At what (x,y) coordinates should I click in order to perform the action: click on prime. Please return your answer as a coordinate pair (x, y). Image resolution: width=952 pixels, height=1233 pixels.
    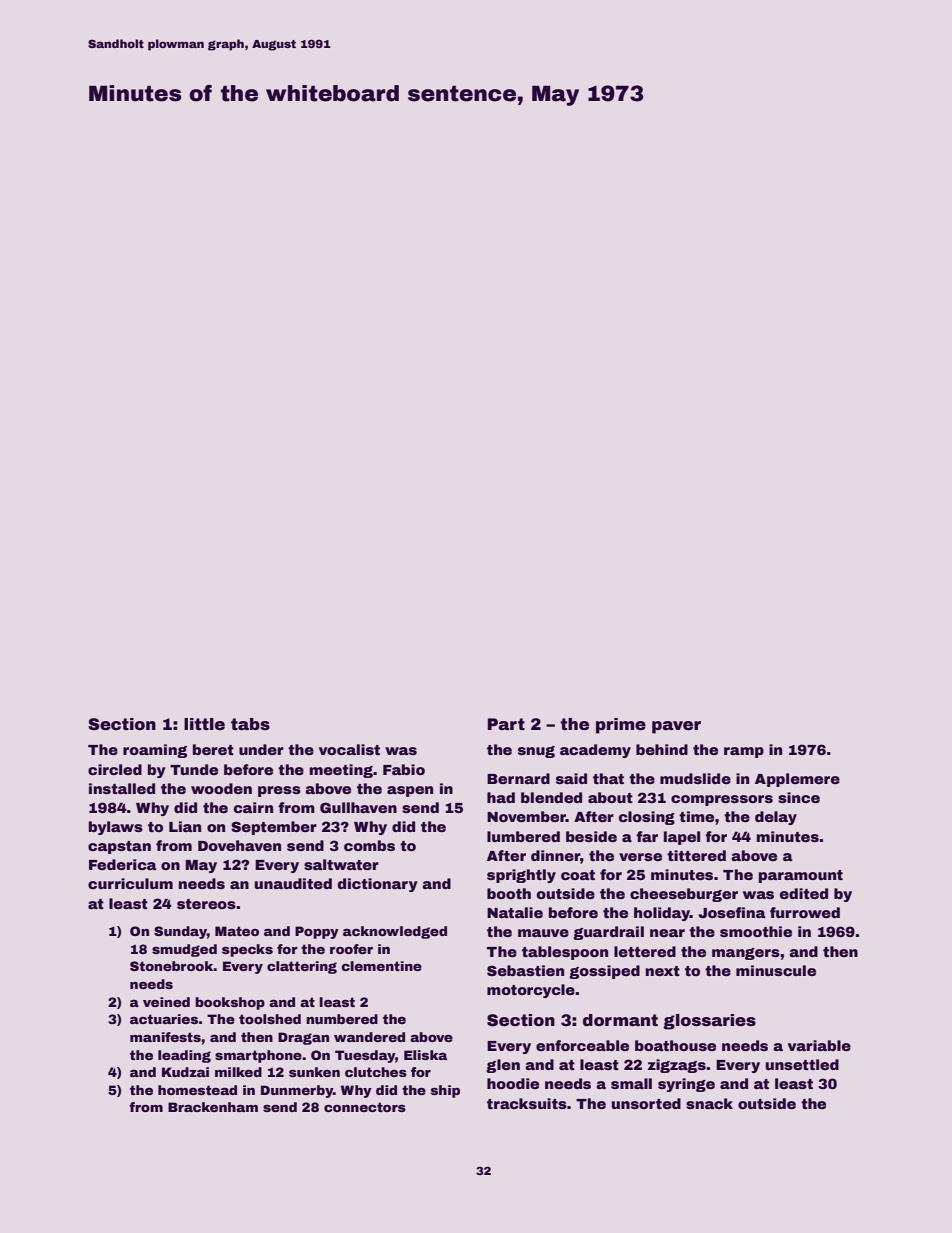
    Looking at the image, I should click on (621, 726).
